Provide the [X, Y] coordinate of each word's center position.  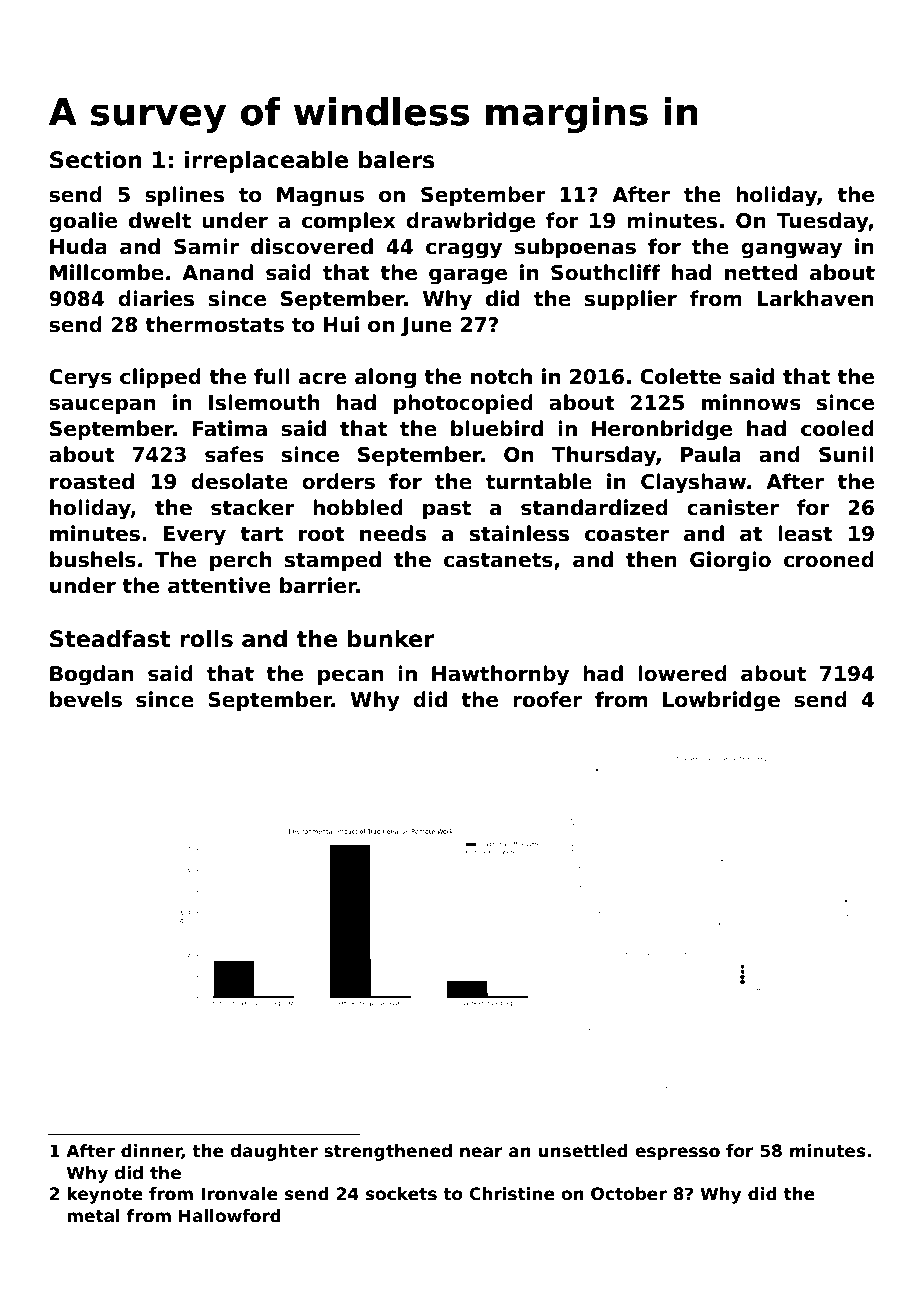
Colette [680, 376]
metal [93, 1216]
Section [96, 160]
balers [397, 160]
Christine [512, 1194]
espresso [677, 1154]
